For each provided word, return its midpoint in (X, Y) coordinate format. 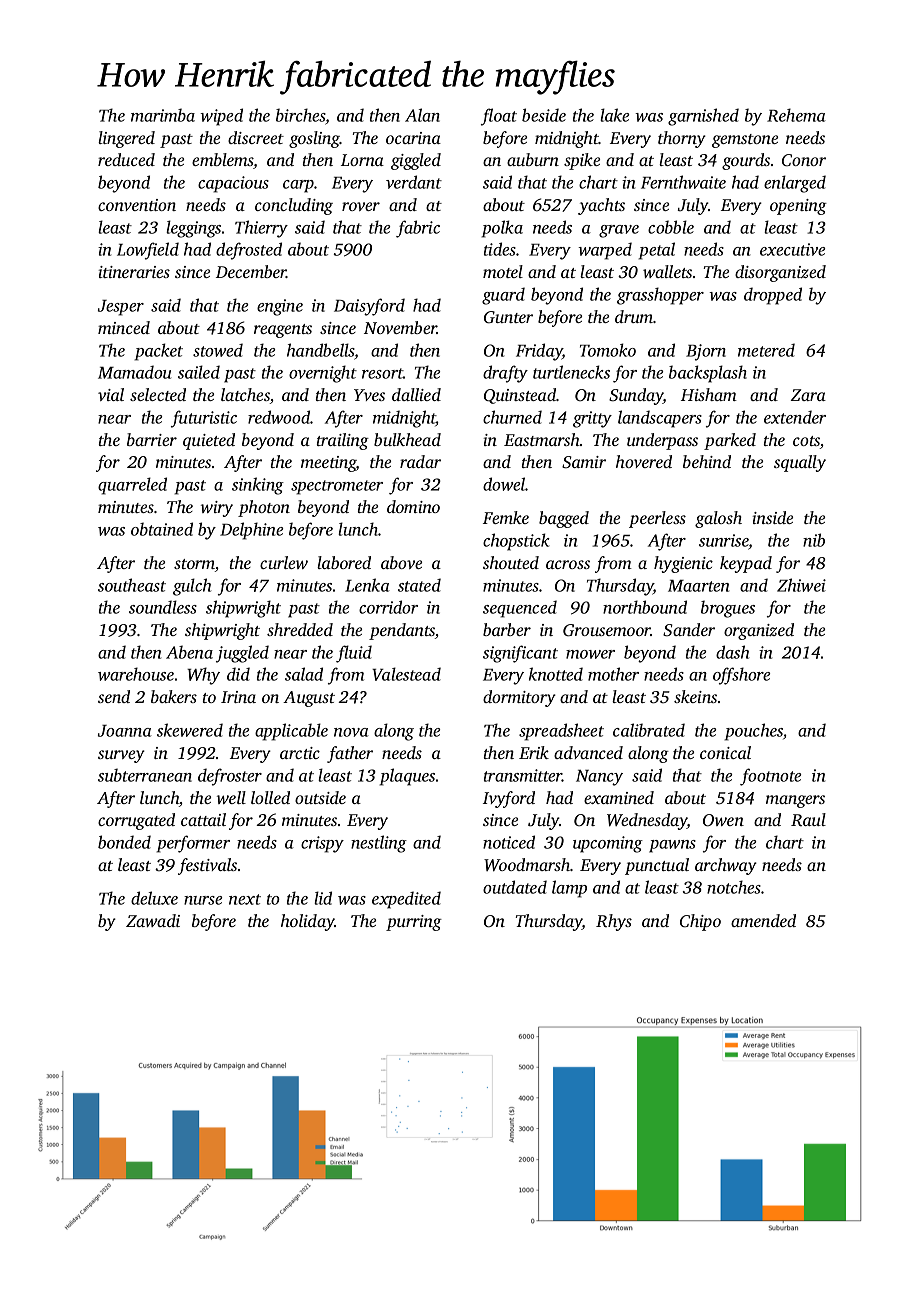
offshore (741, 676)
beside (544, 115)
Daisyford (369, 307)
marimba (163, 115)
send (114, 696)
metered (766, 350)
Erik (534, 752)
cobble (671, 227)
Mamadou (134, 372)
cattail (203, 819)
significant (520, 654)
